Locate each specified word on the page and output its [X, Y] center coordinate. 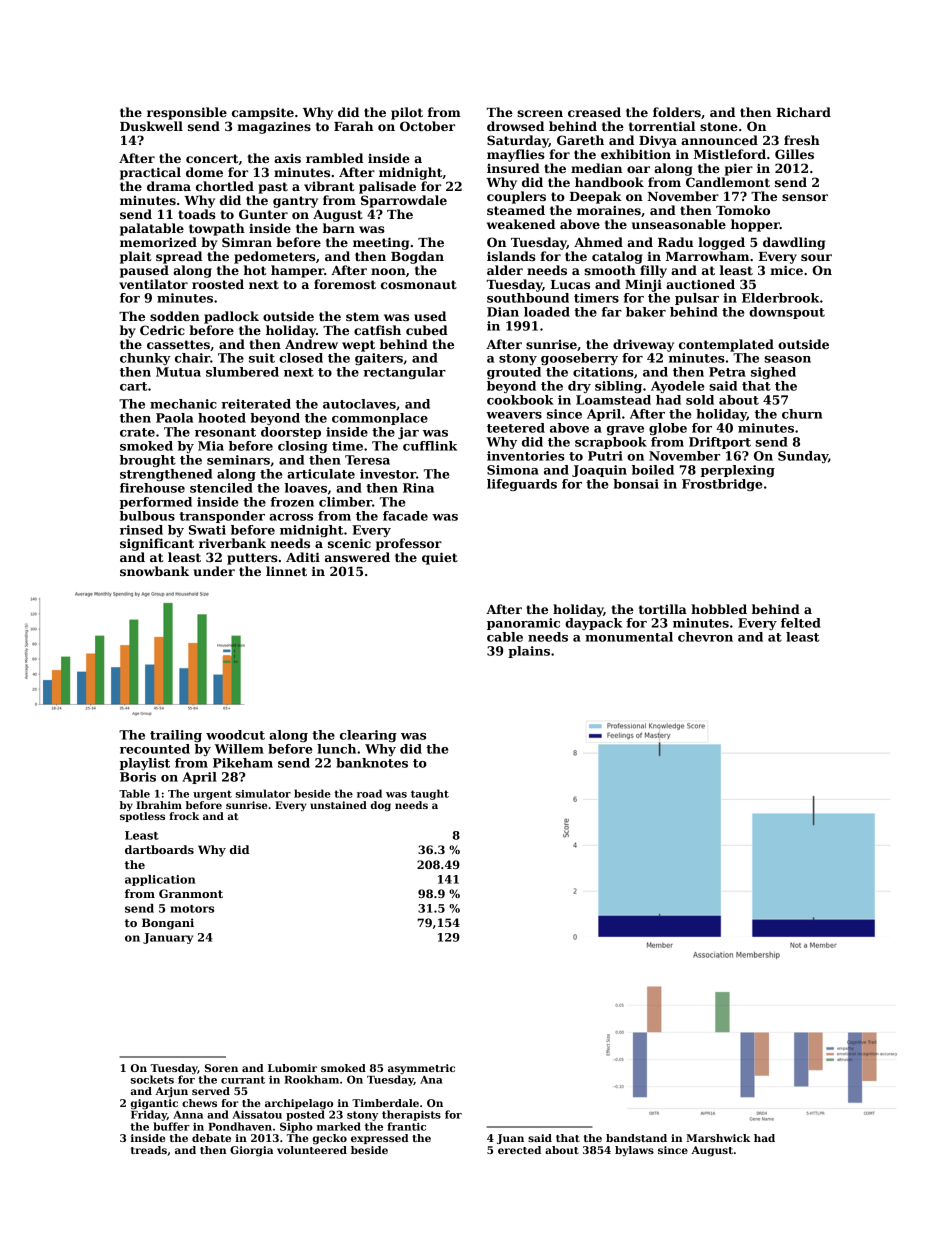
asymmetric [421, 1069]
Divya [658, 142]
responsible [187, 113]
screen [540, 113]
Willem [239, 749]
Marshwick [718, 1138]
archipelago [299, 1104]
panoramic [523, 624]
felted [801, 623]
